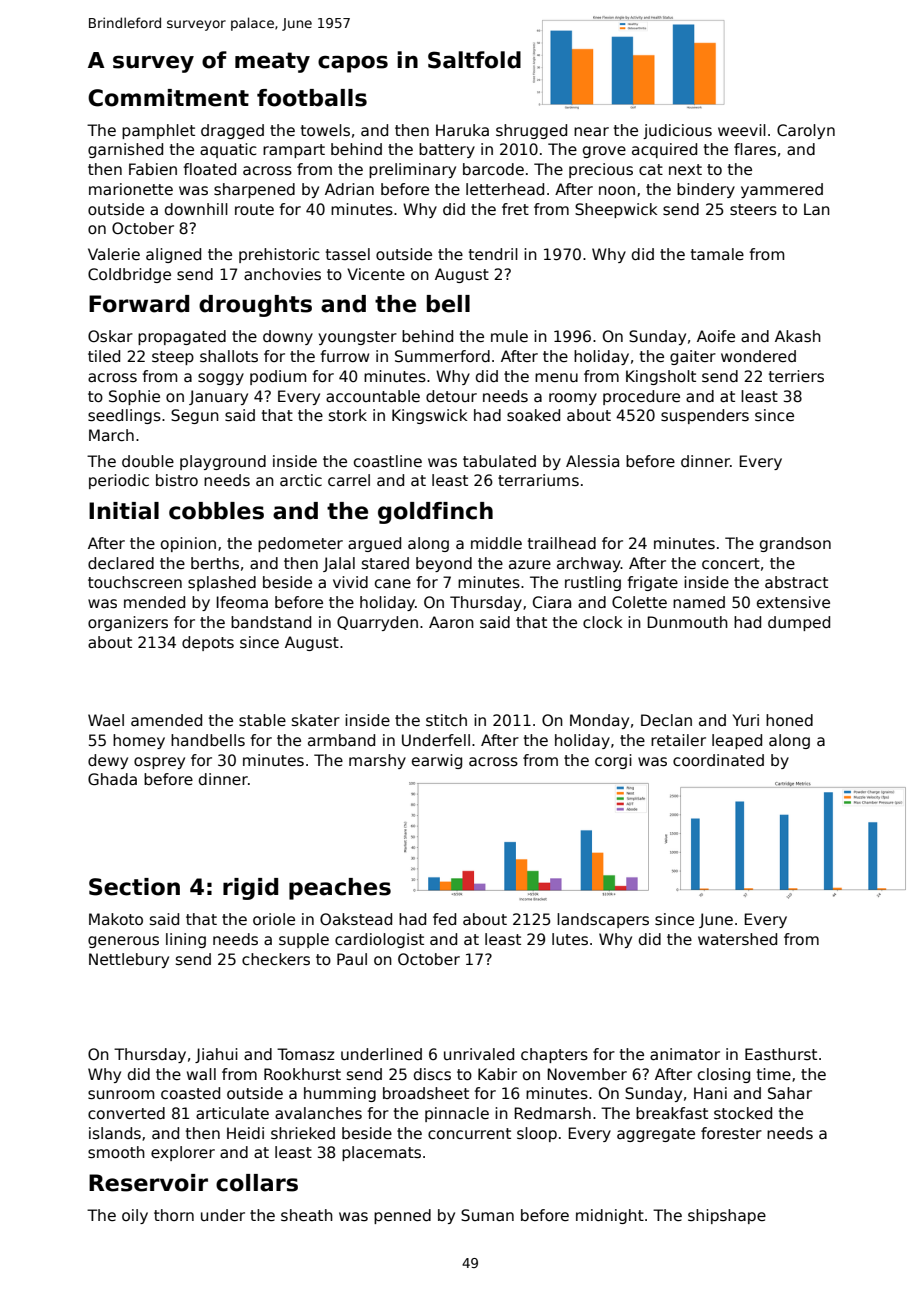 The image size is (924, 1308). I want to click on Initial, so click(124, 511).
